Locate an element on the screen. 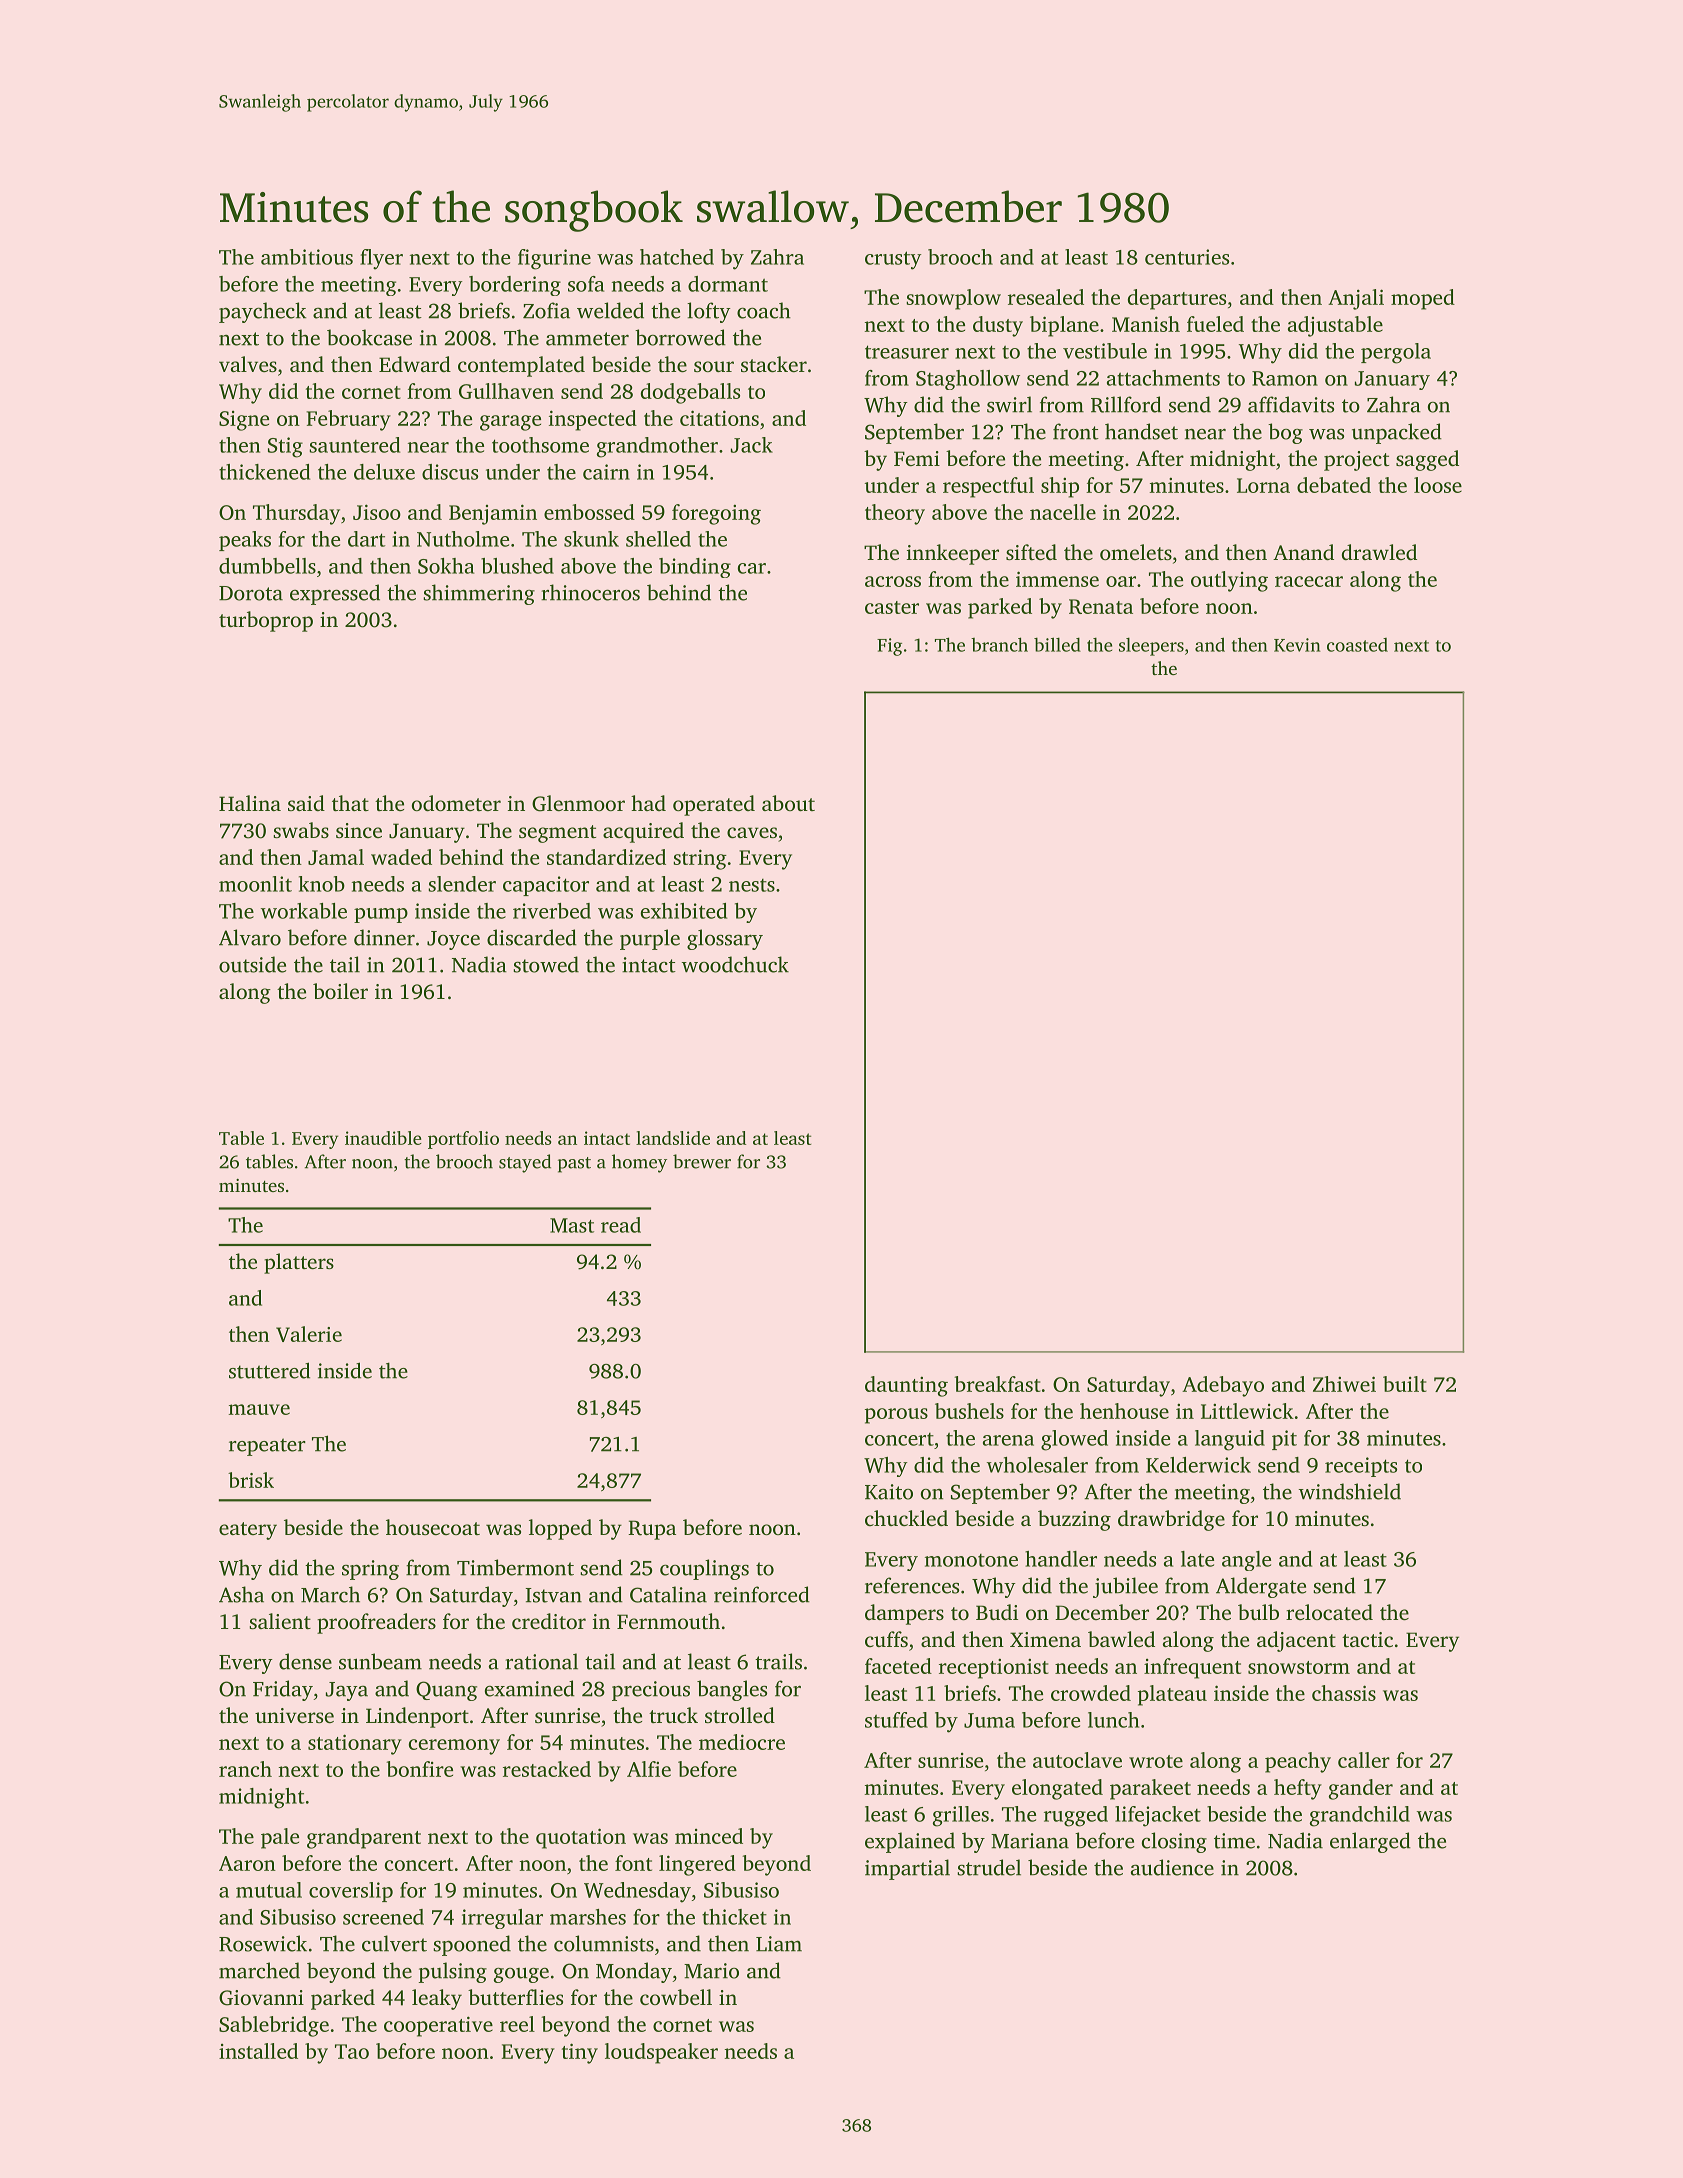  daunting is located at coordinates (906, 1386).
